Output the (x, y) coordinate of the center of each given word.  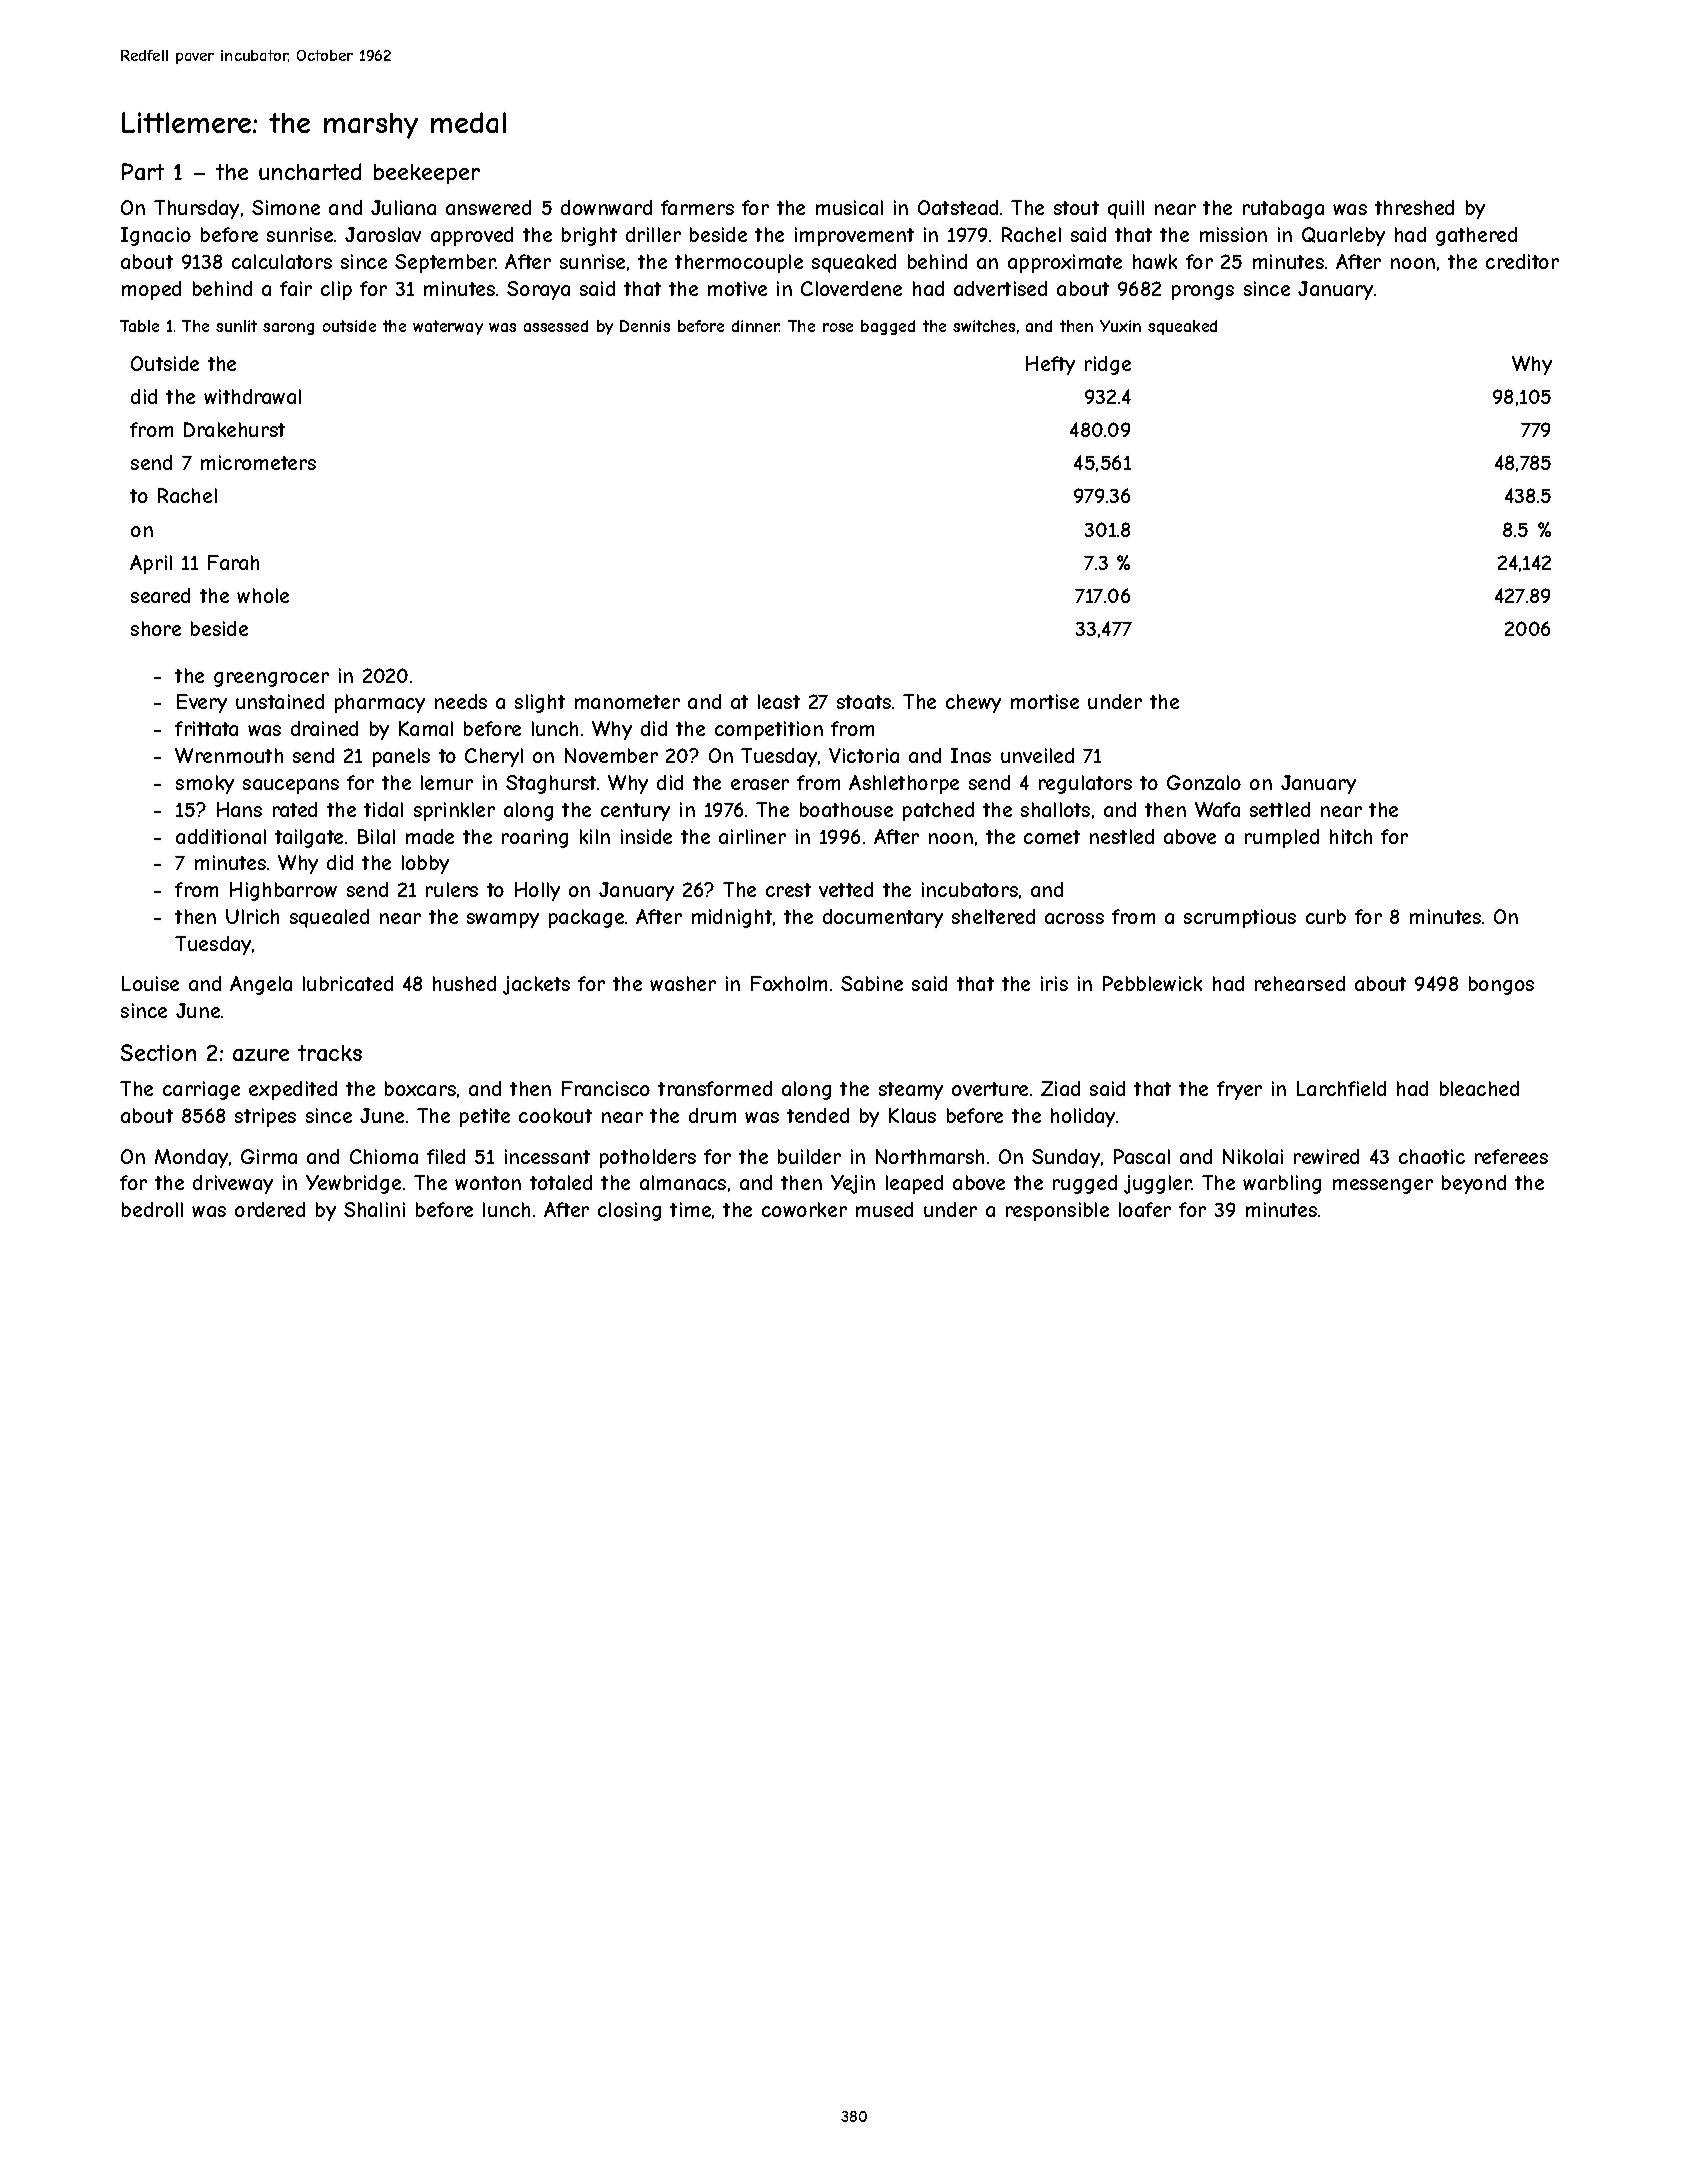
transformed (715, 1088)
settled (1280, 809)
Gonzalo (1204, 782)
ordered (270, 1209)
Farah (233, 562)
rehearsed (1300, 983)
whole (263, 595)
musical (849, 207)
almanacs (683, 1182)
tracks (330, 1053)
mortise (1045, 701)
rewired (1326, 1156)
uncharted (310, 171)
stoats (864, 702)
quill (1126, 209)
